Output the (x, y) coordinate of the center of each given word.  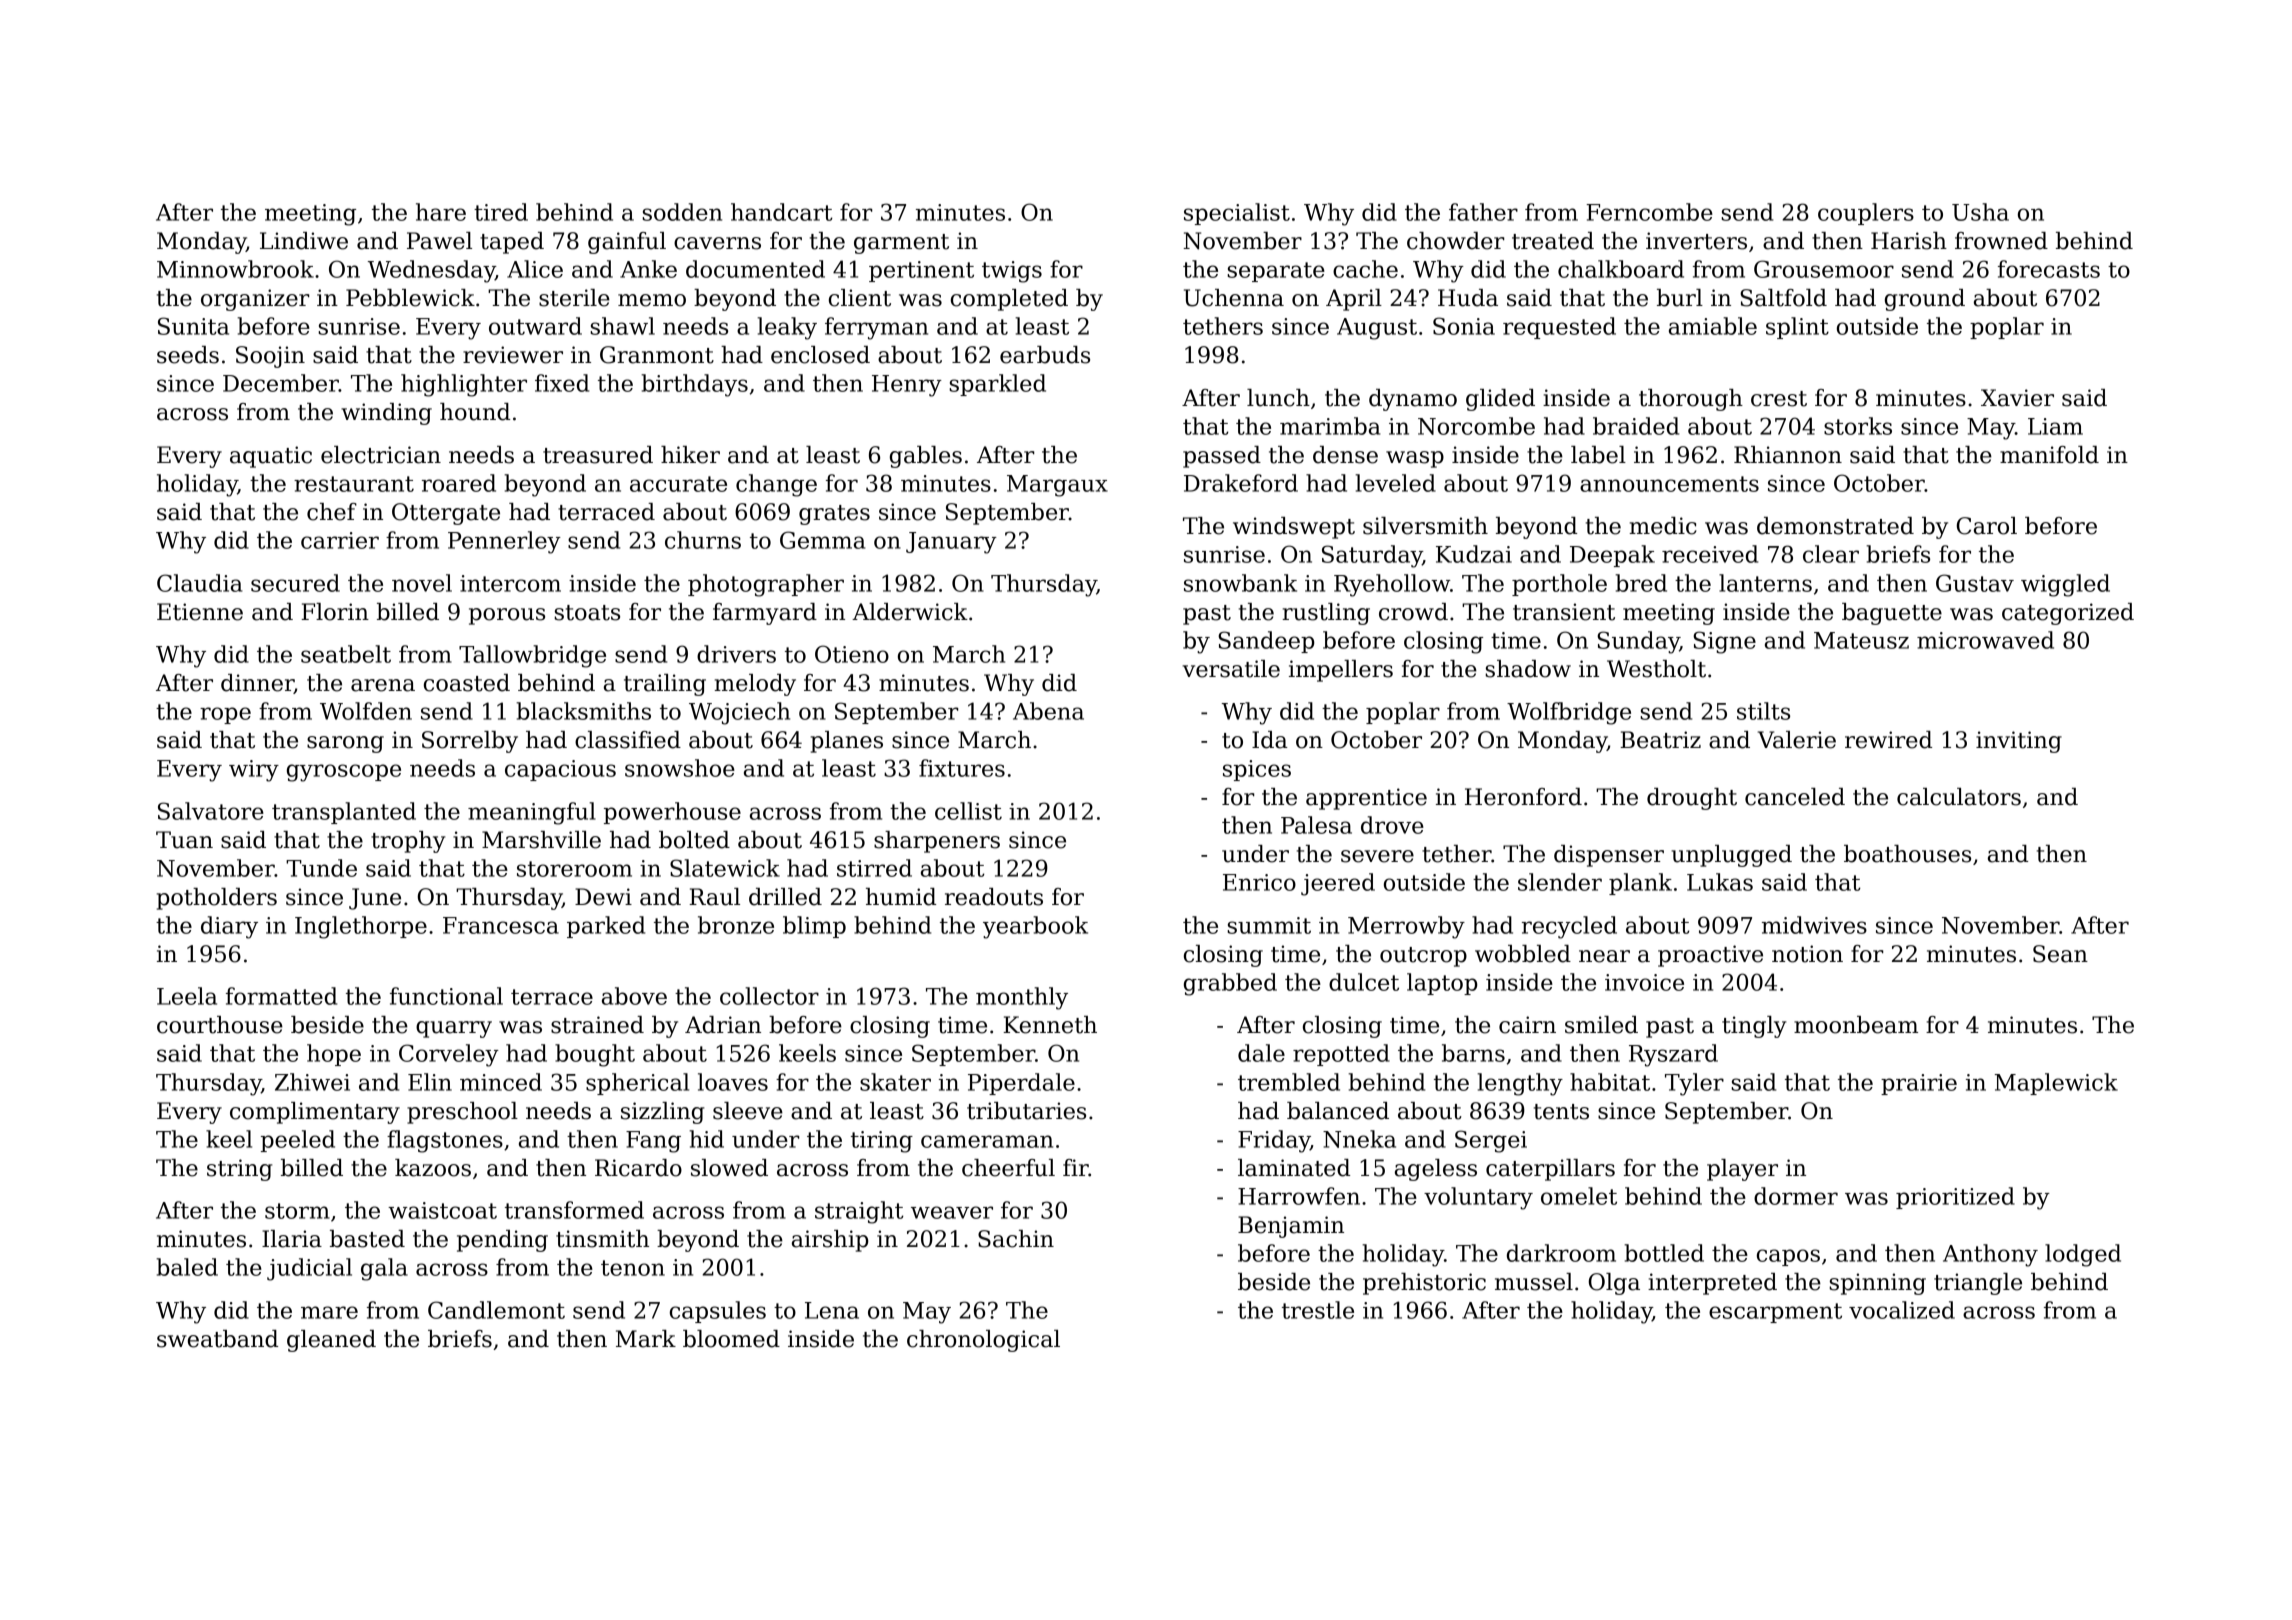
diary (229, 927)
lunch (1278, 398)
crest (1779, 399)
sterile (574, 298)
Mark (646, 1339)
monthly (1022, 998)
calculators (1959, 797)
